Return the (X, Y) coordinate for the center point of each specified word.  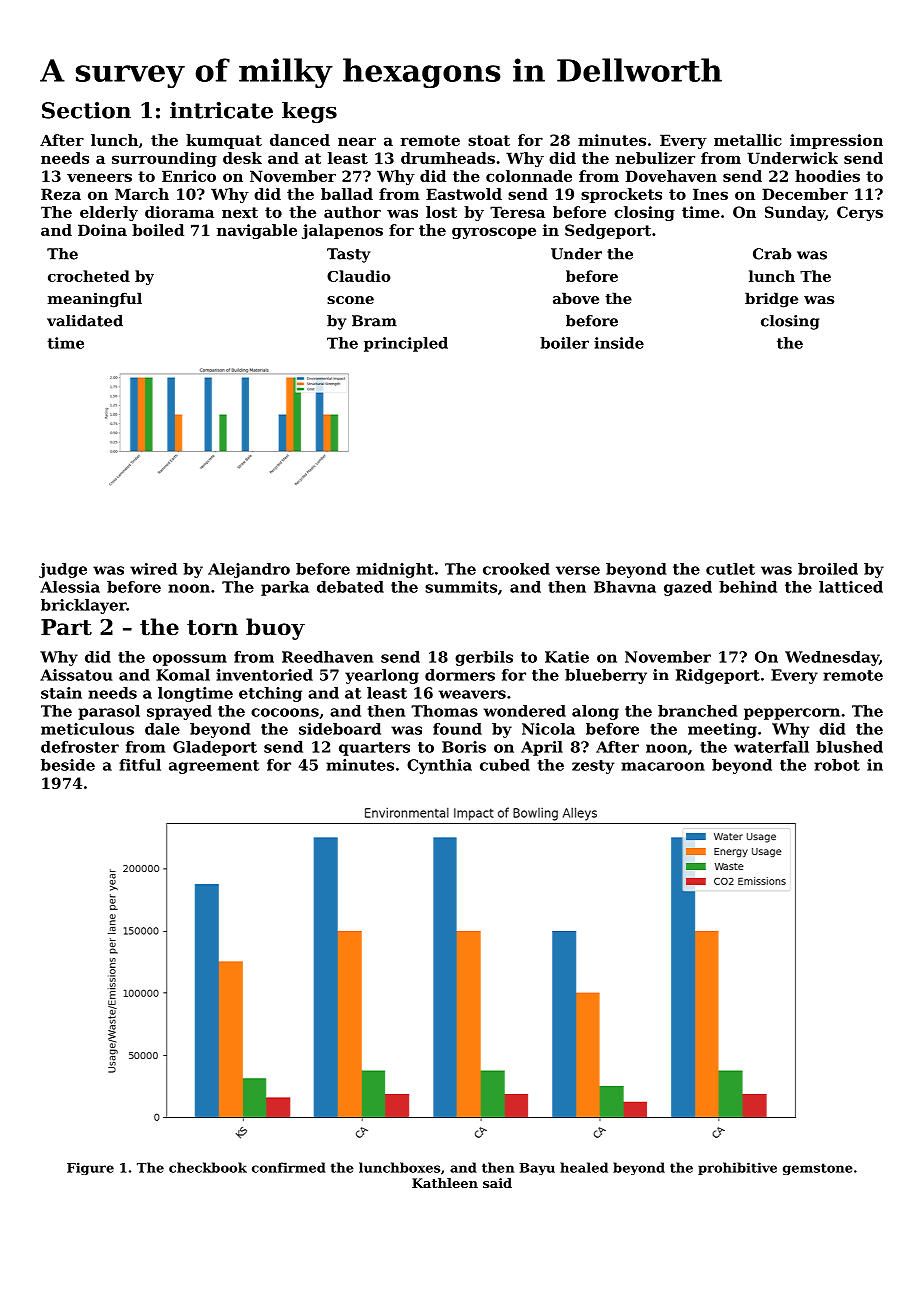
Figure (90, 1168)
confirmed (289, 1167)
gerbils (484, 658)
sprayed (179, 712)
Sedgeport (608, 231)
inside (619, 343)
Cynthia (439, 766)
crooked (516, 569)
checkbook (208, 1167)
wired (153, 569)
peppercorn (792, 714)
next (240, 212)
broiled (828, 569)
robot (837, 765)
